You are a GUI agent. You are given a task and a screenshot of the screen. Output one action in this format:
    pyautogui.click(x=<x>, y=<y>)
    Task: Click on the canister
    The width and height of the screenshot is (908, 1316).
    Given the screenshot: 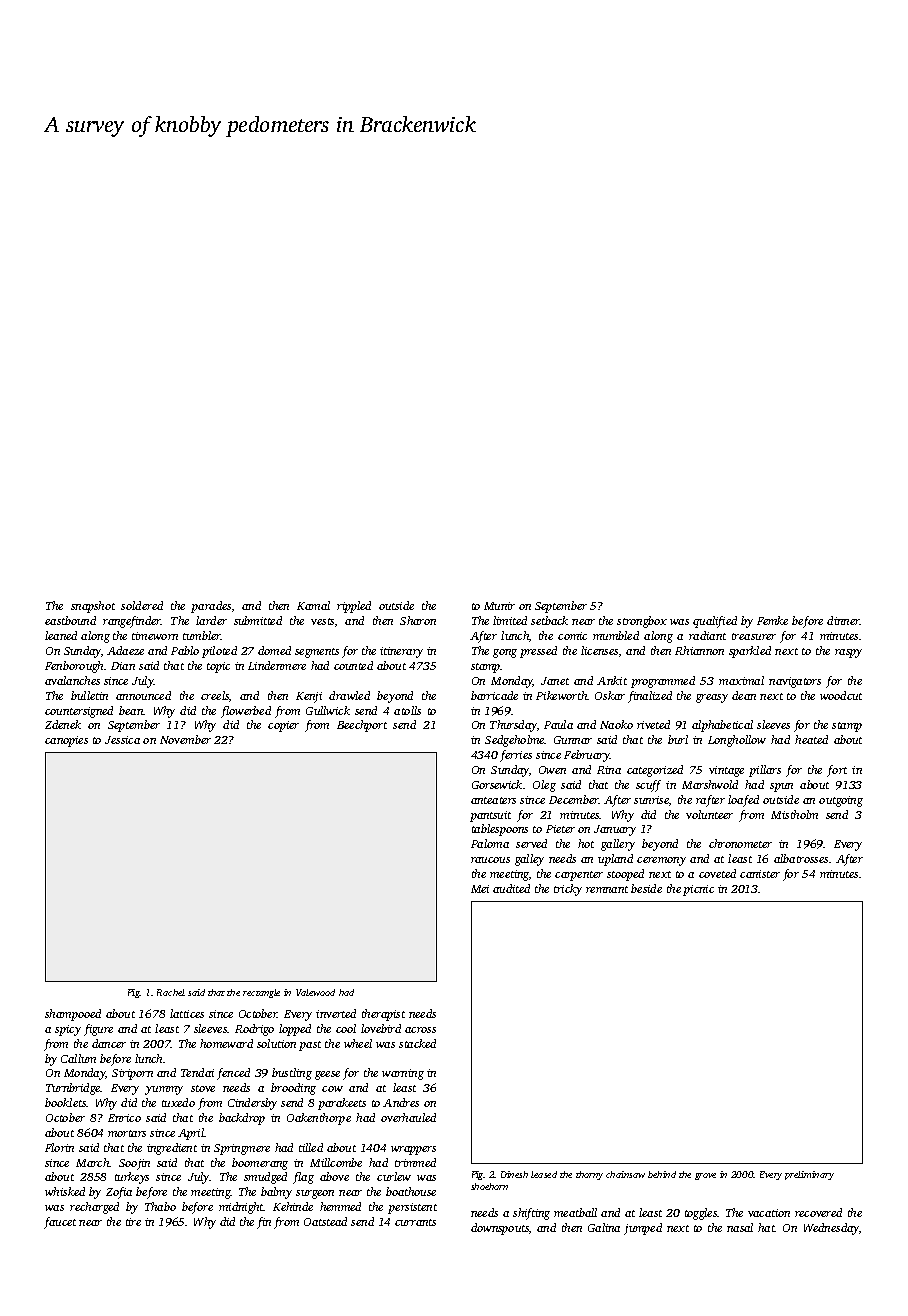 What is the action you would take?
    pyautogui.click(x=760, y=874)
